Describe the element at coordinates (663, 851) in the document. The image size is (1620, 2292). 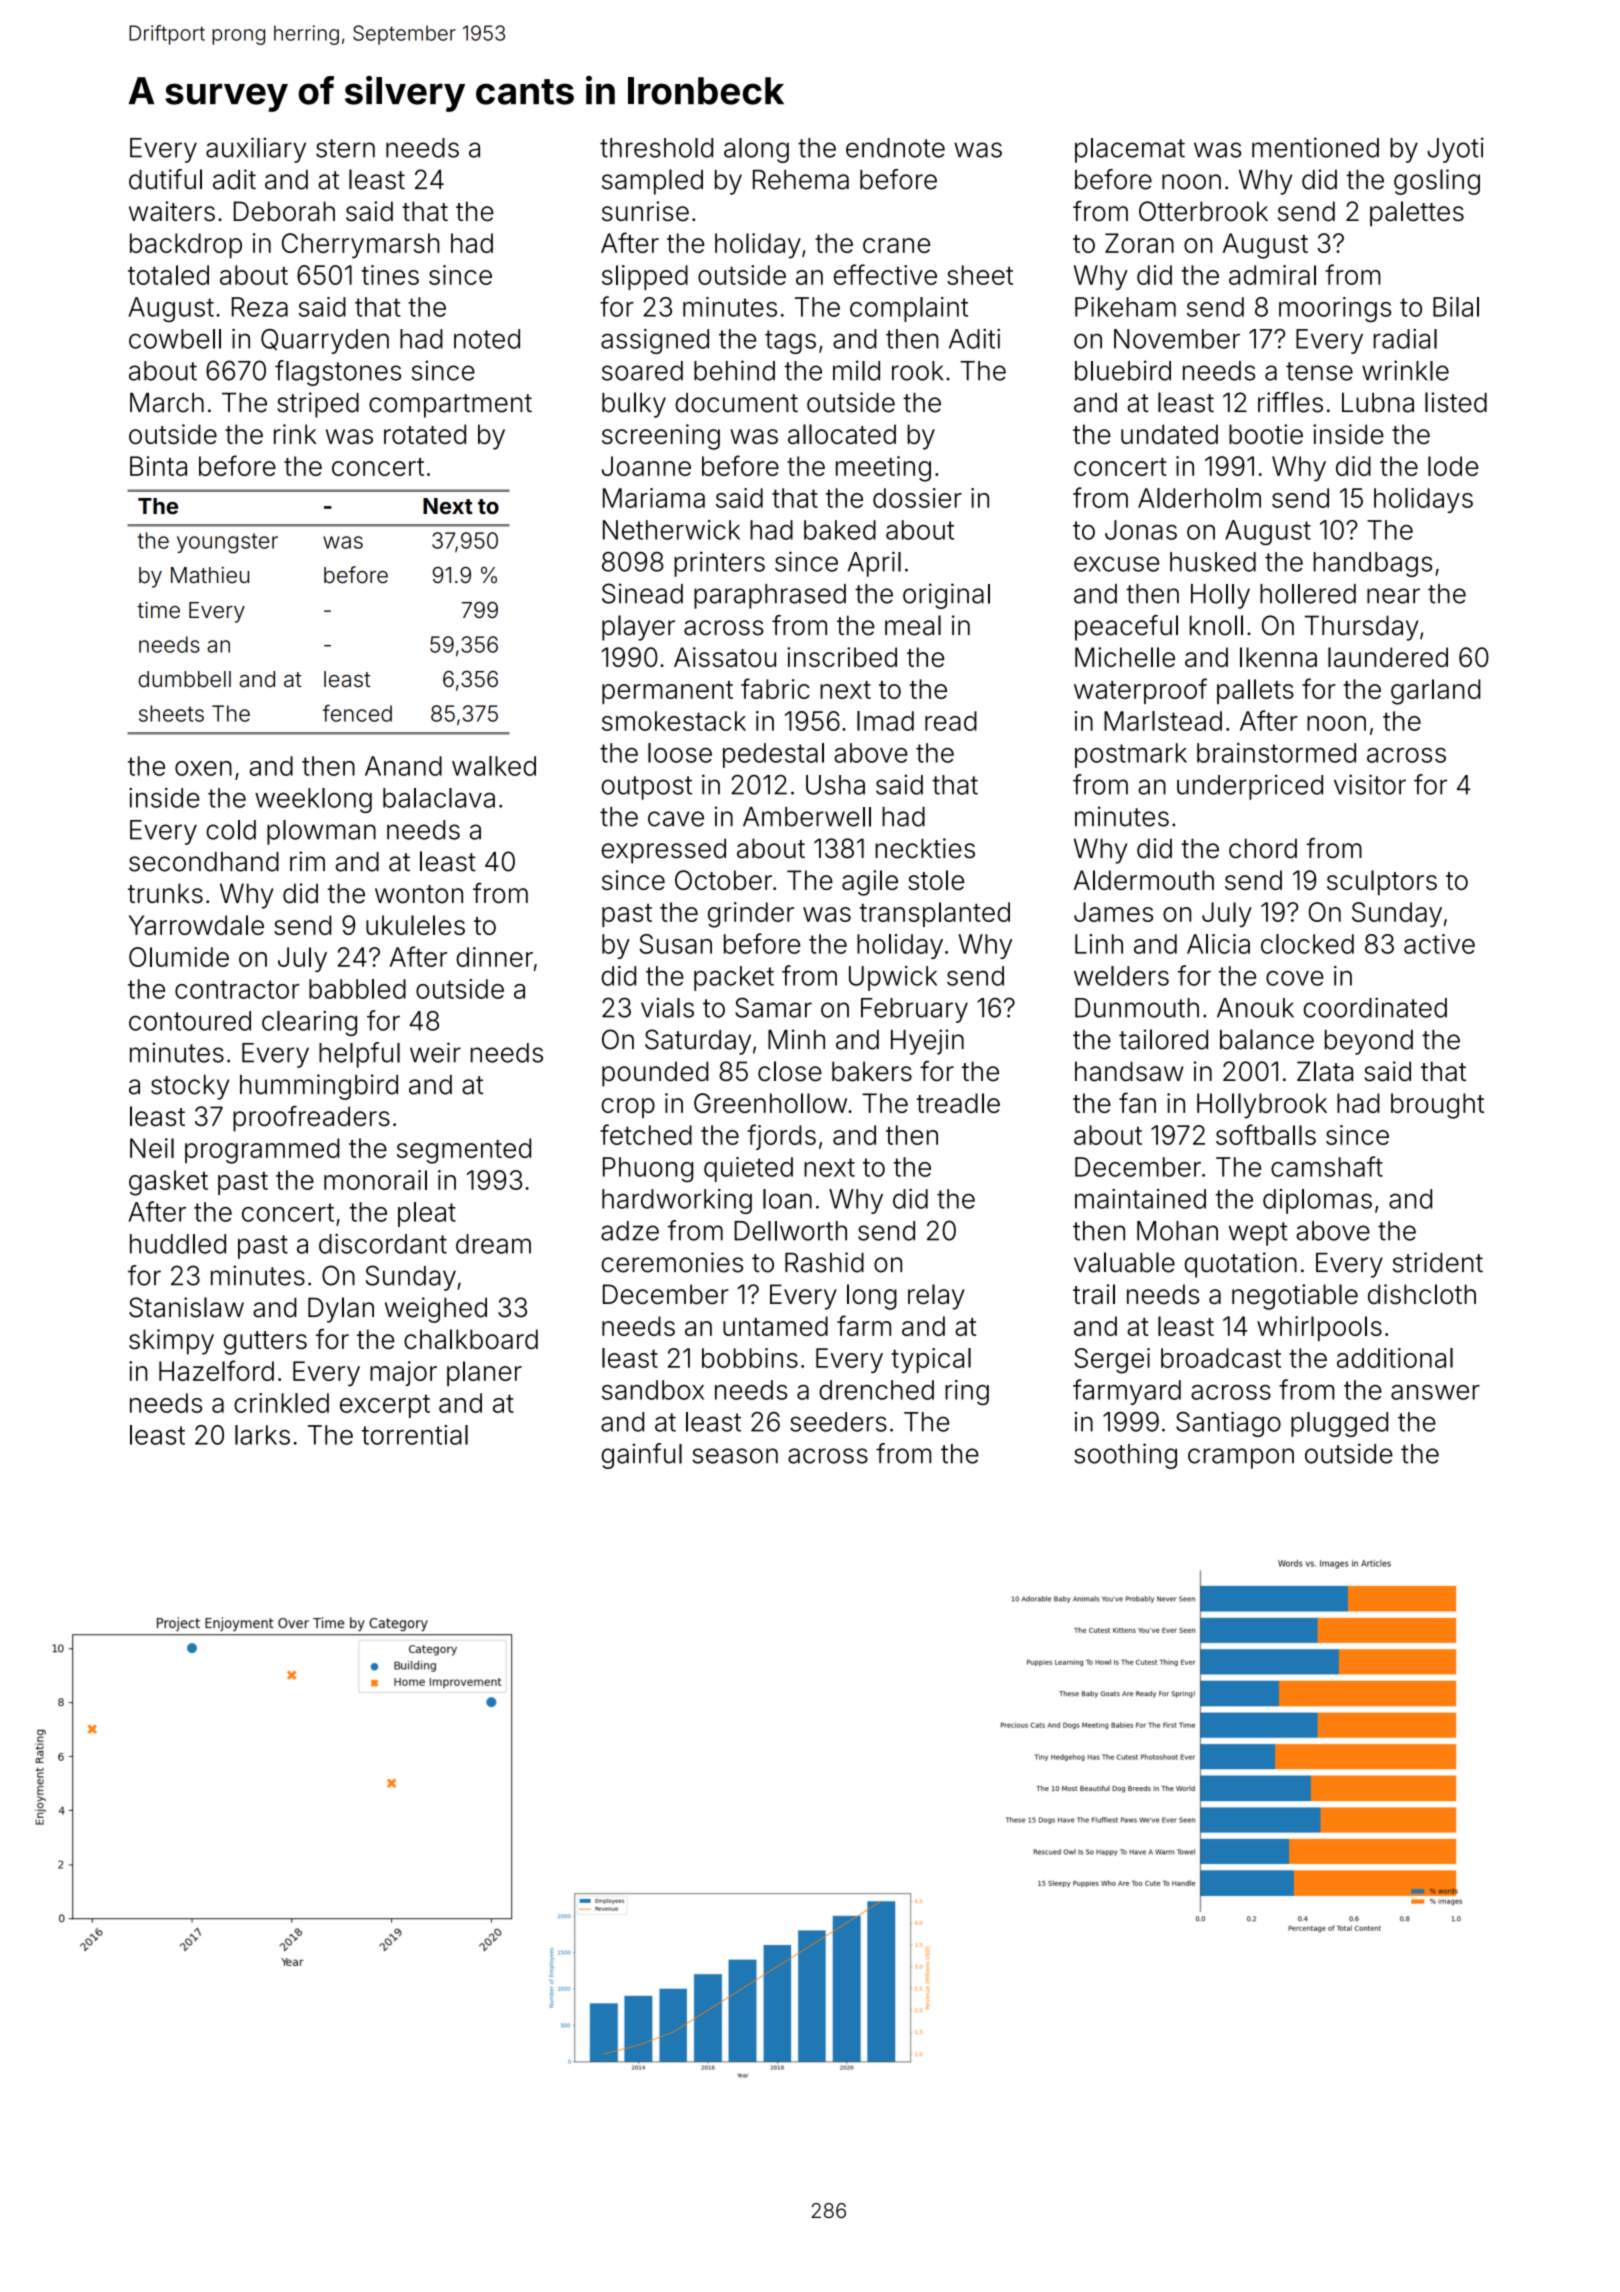
I see `expressed` at that location.
